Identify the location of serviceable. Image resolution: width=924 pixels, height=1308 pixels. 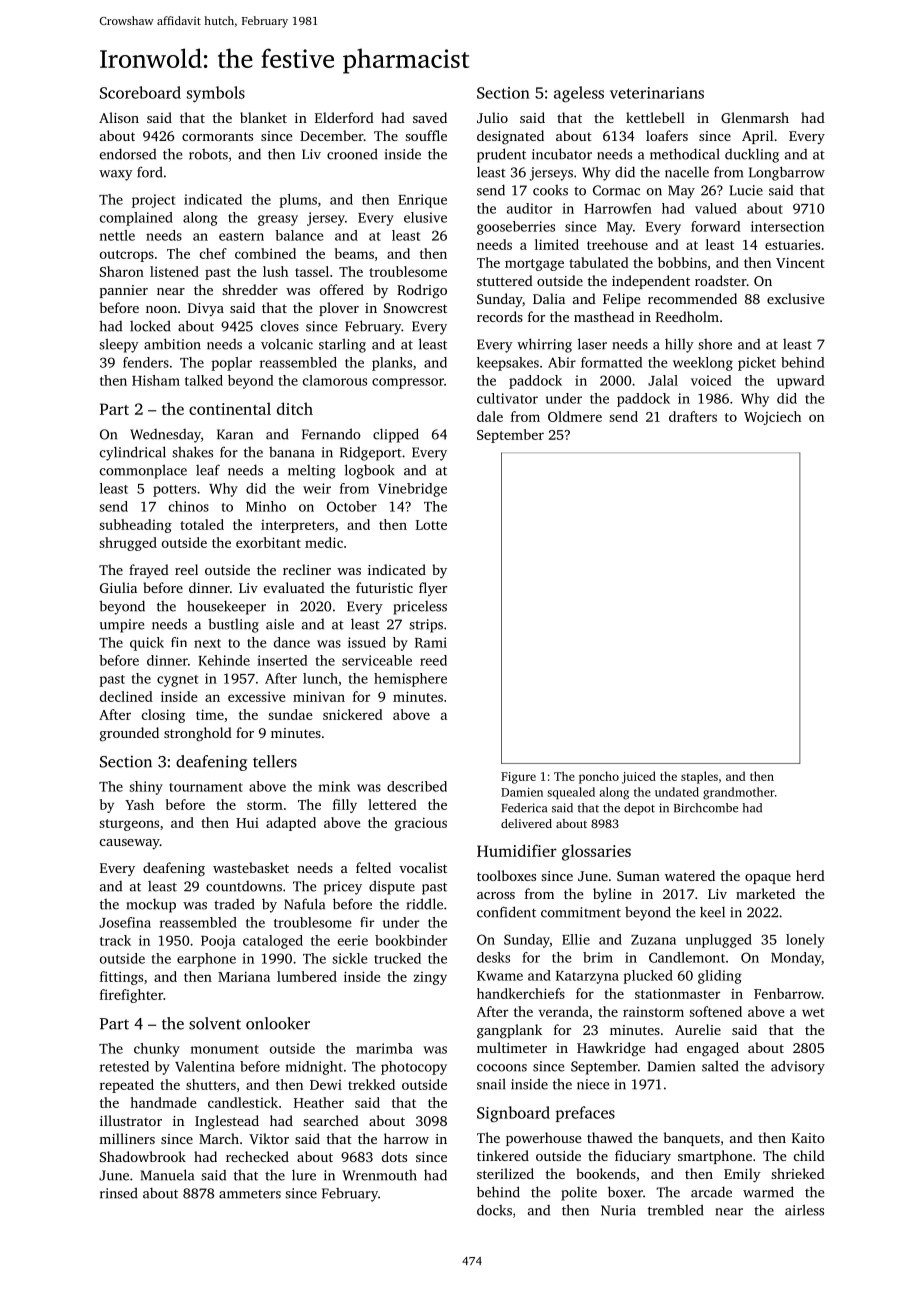
(377, 660).
